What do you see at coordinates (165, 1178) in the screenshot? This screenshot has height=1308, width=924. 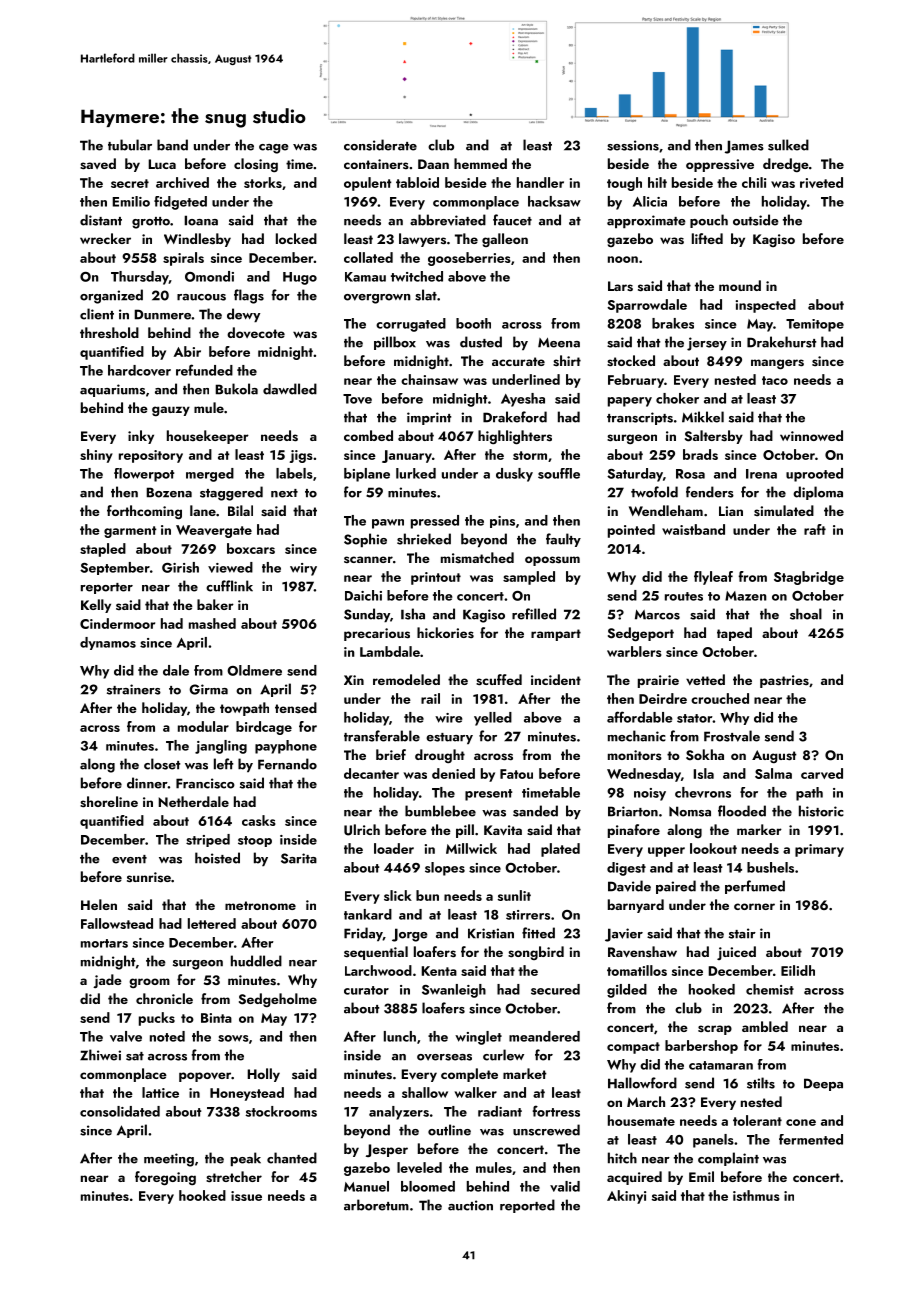 I see `foregoing` at bounding box center [165, 1178].
